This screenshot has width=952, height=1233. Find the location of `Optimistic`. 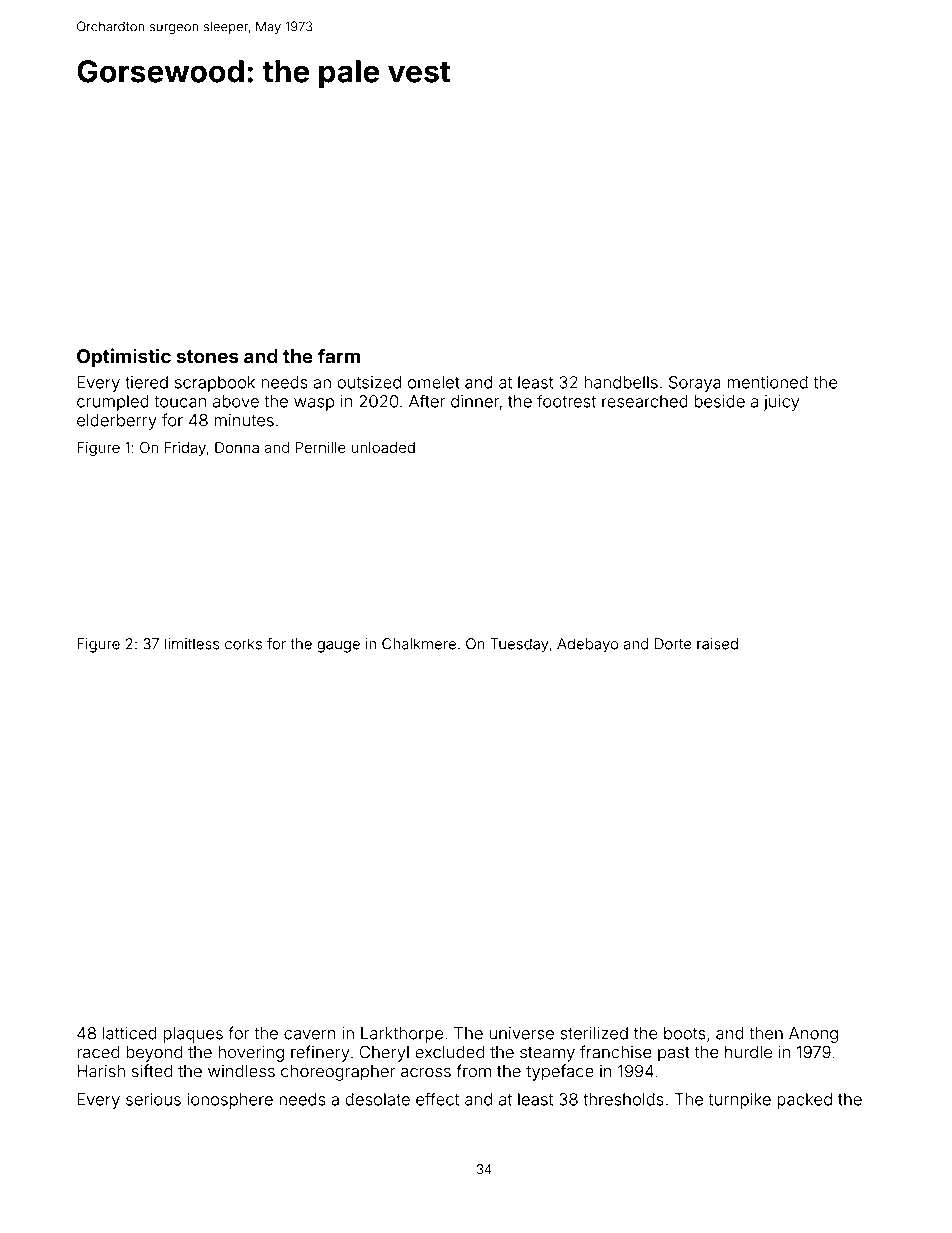

Optimistic is located at coordinates (124, 357).
